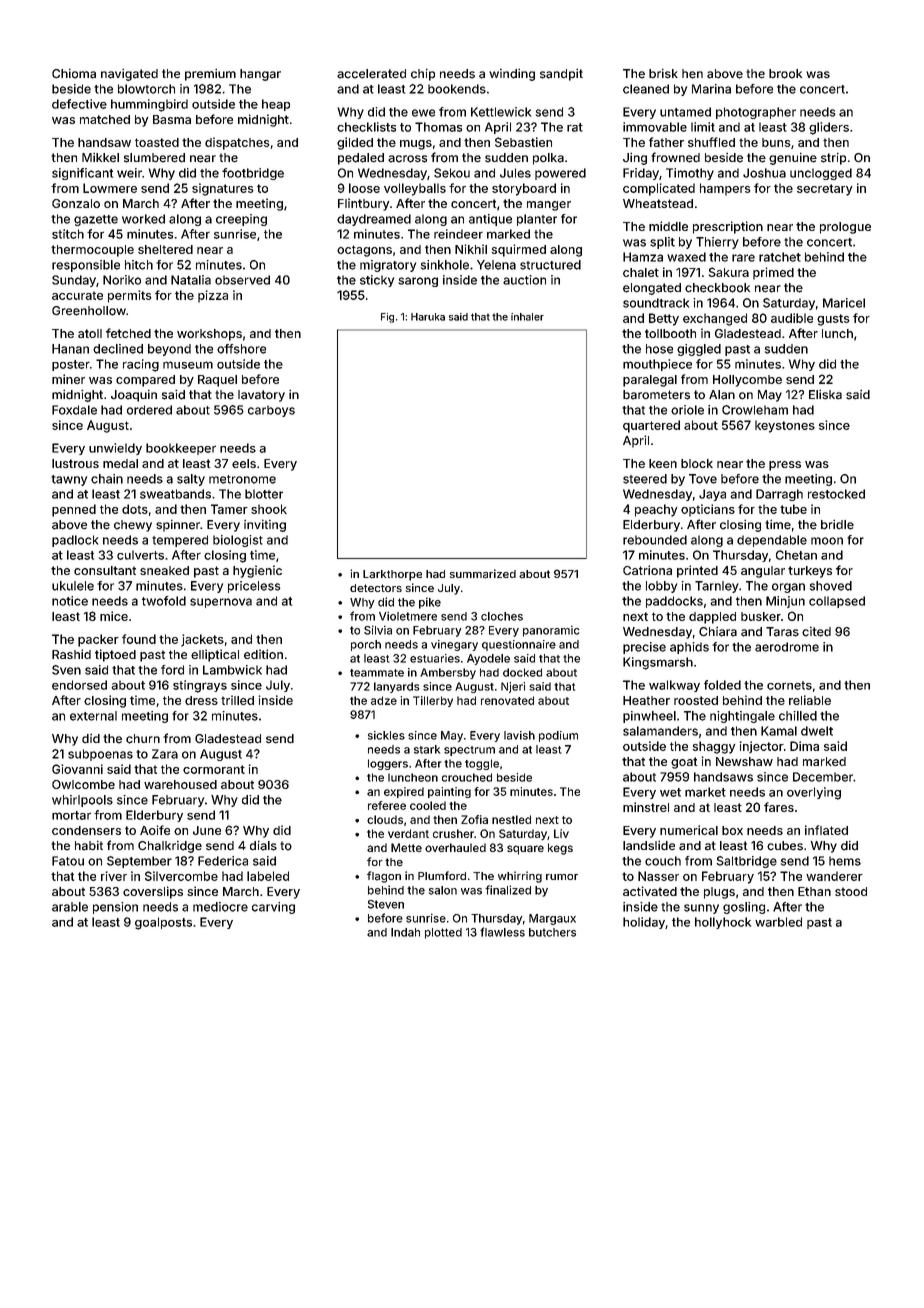 The height and width of the page is (1308, 924). Describe the element at coordinates (163, 923) in the page. I see `goalposts` at that location.
